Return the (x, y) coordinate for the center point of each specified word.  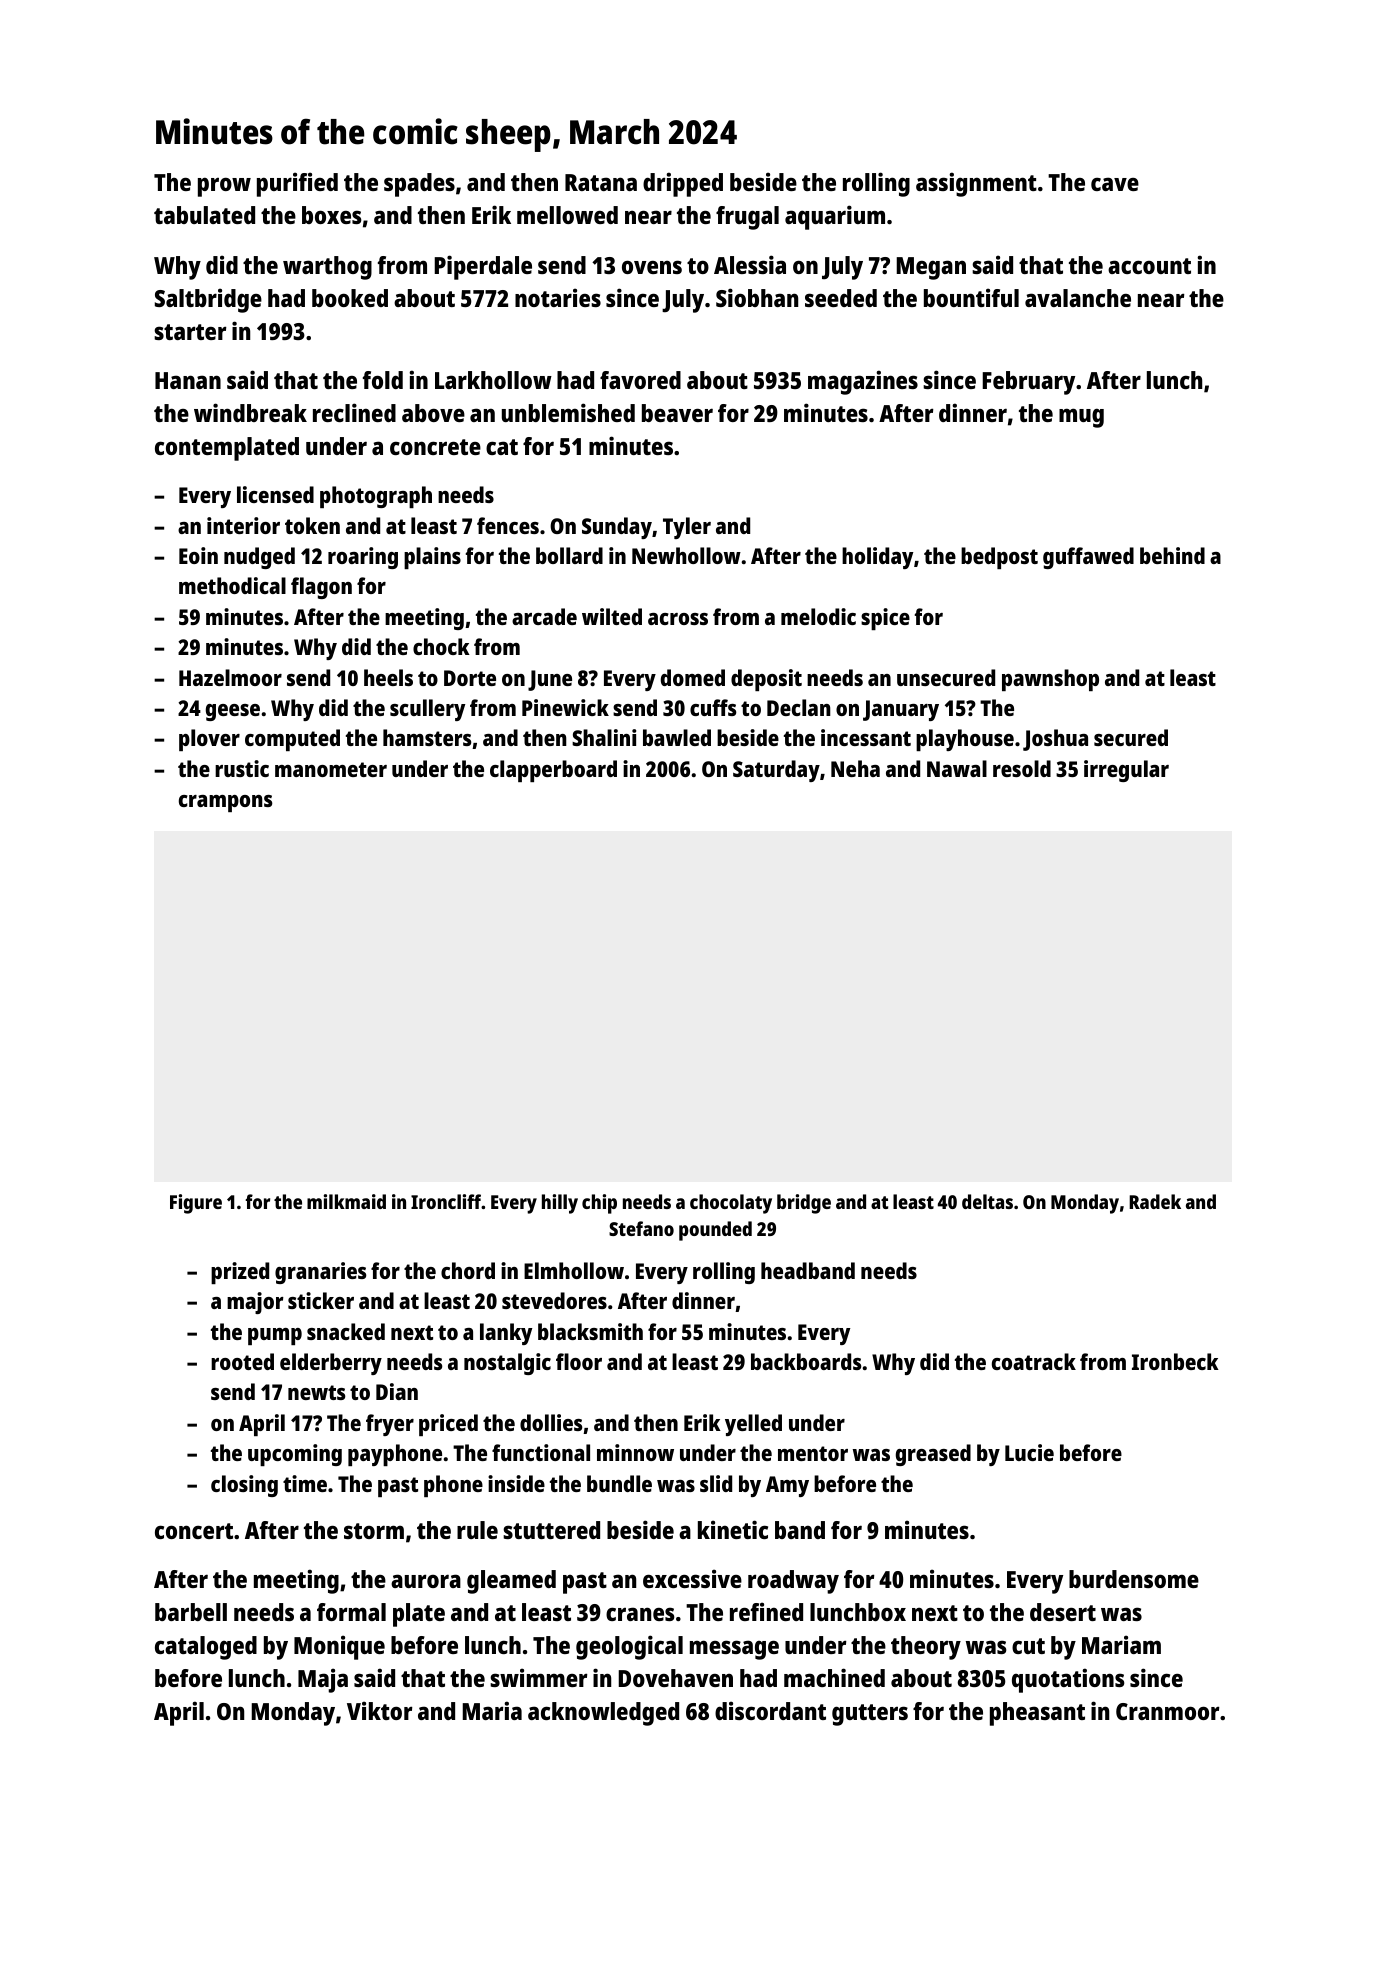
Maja (323, 1680)
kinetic (733, 1529)
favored (640, 380)
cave (1115, 184)
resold (1022, 768)
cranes (640, 1614)
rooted (242, 1361)
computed (292, 740)
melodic (818, 616)
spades (419, 185)
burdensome (1134, 1579)
